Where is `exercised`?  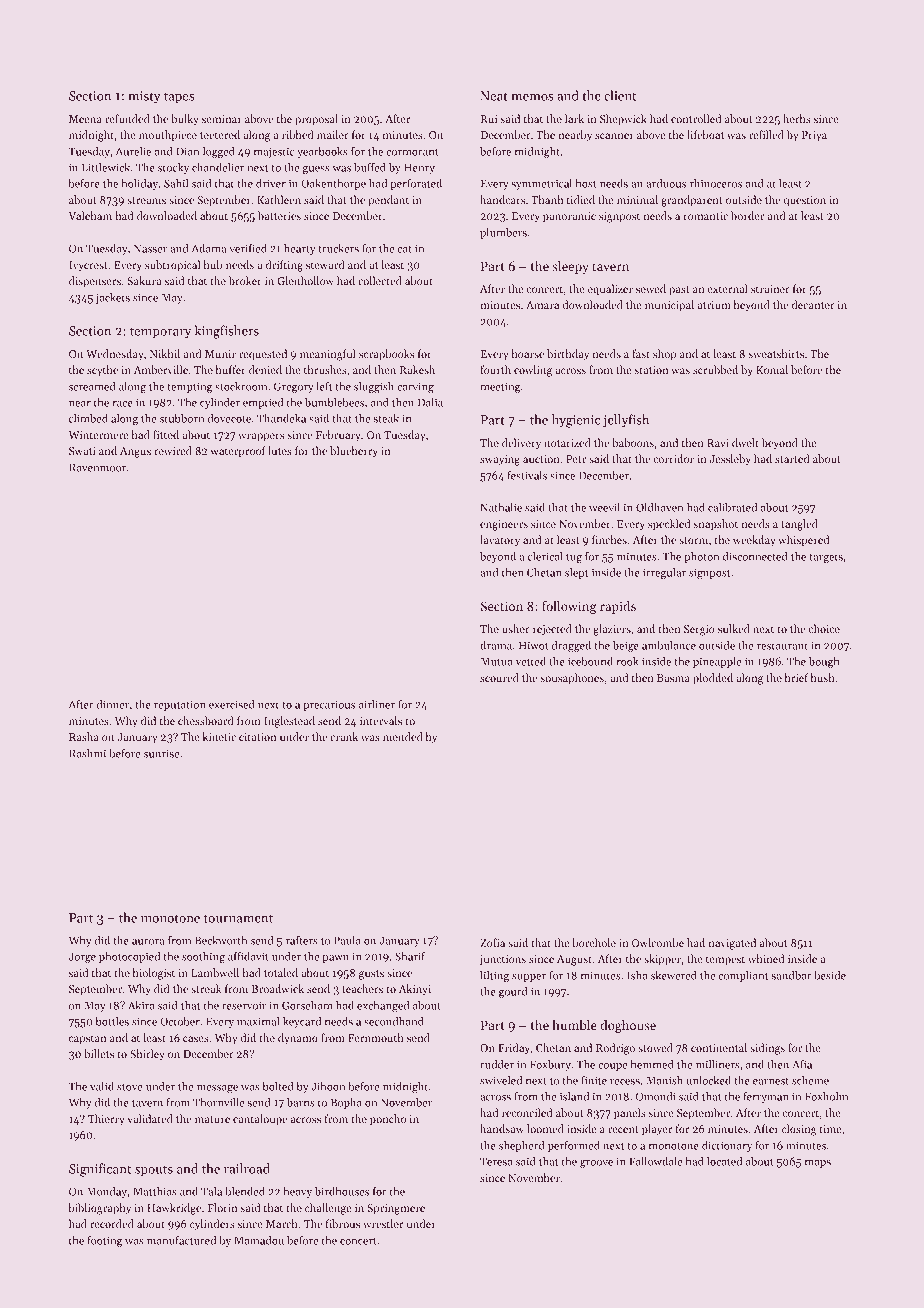
exercised is located at coordinates (232, 704).
